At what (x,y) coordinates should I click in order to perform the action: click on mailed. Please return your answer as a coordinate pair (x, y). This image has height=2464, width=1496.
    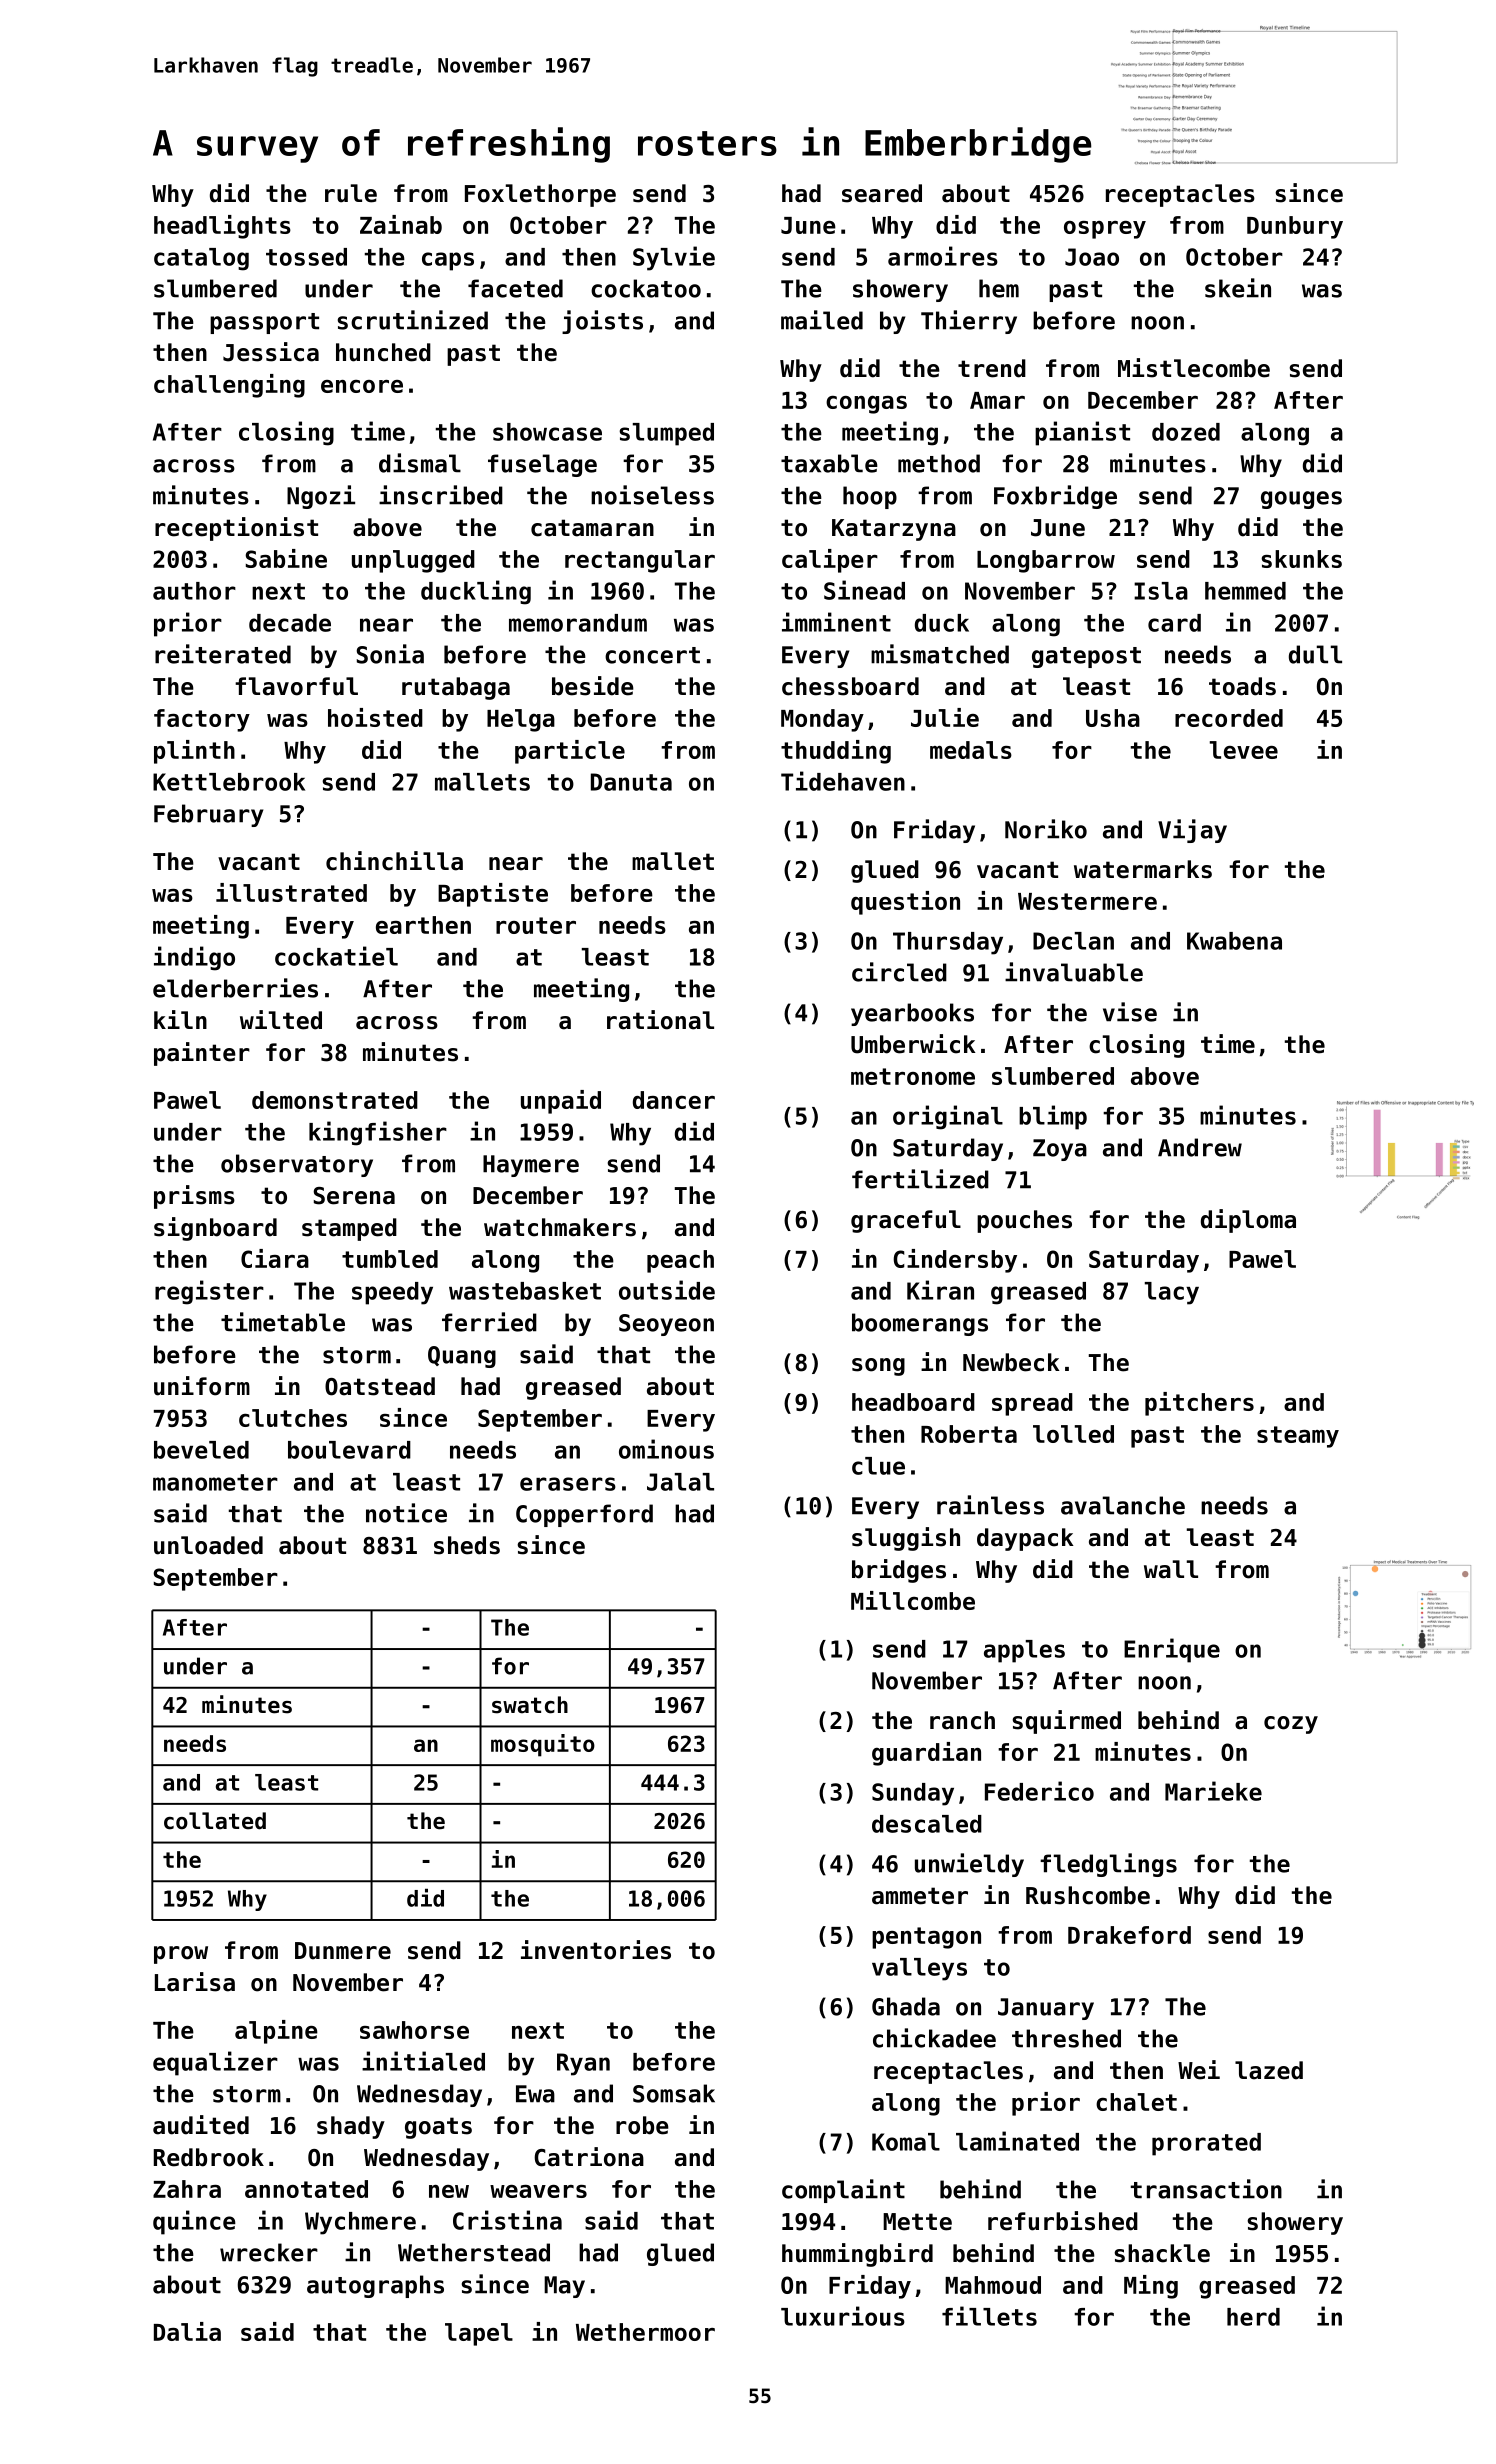
    Looking at the image, I should click on (822, 320).
